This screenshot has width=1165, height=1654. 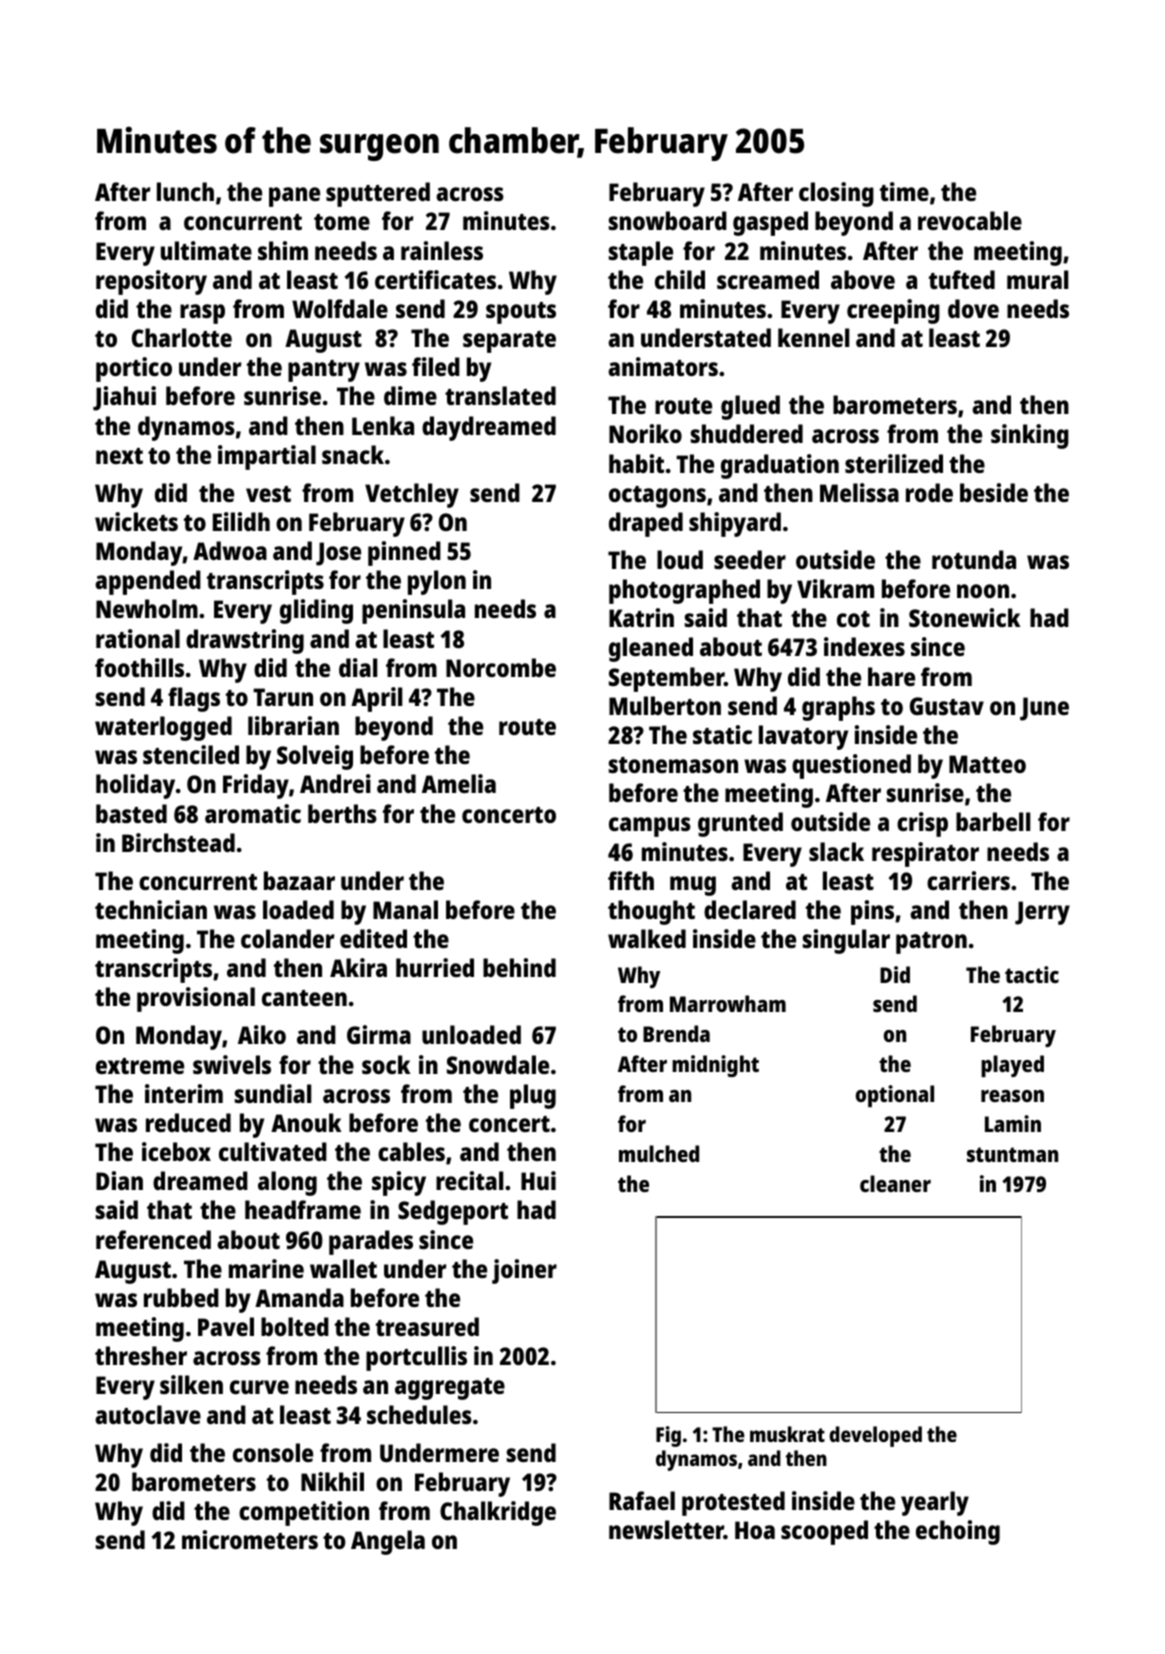 What do you see at coordinates (386, 1064) in the screenshot?
I see `sock` at bounding box center [386, 1064].
